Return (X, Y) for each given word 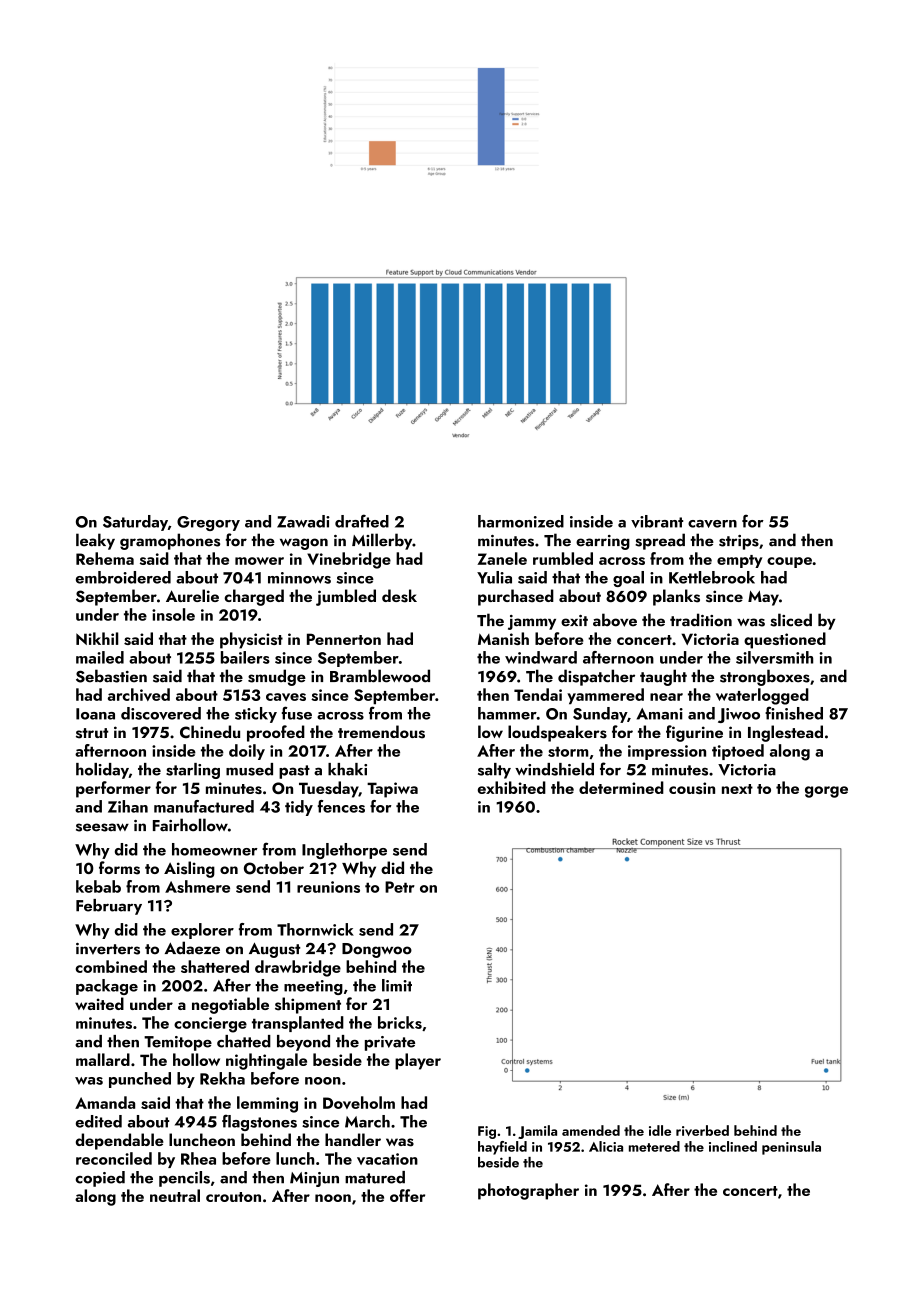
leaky (95, 541)
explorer (202, 931)
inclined (733, 1146)
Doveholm (359, 1102)
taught (663, 677)
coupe (789, 562)
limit (397, 985)
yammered (605, 696)
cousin (692, 788)
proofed (276, 733)
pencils (184, 1179)
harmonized (521, 521)
